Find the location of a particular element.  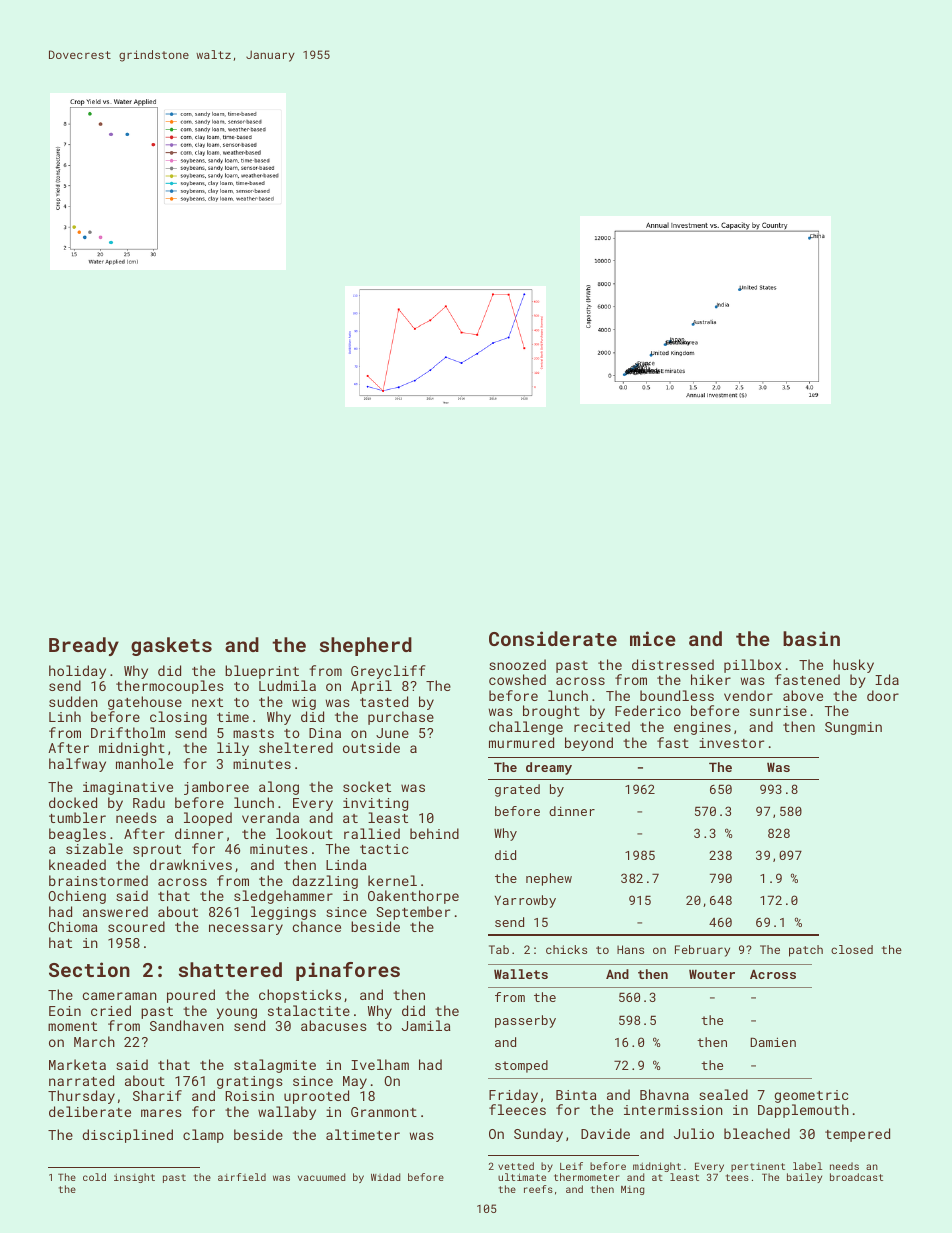

Ming is located at coordinates (632, 1190).
